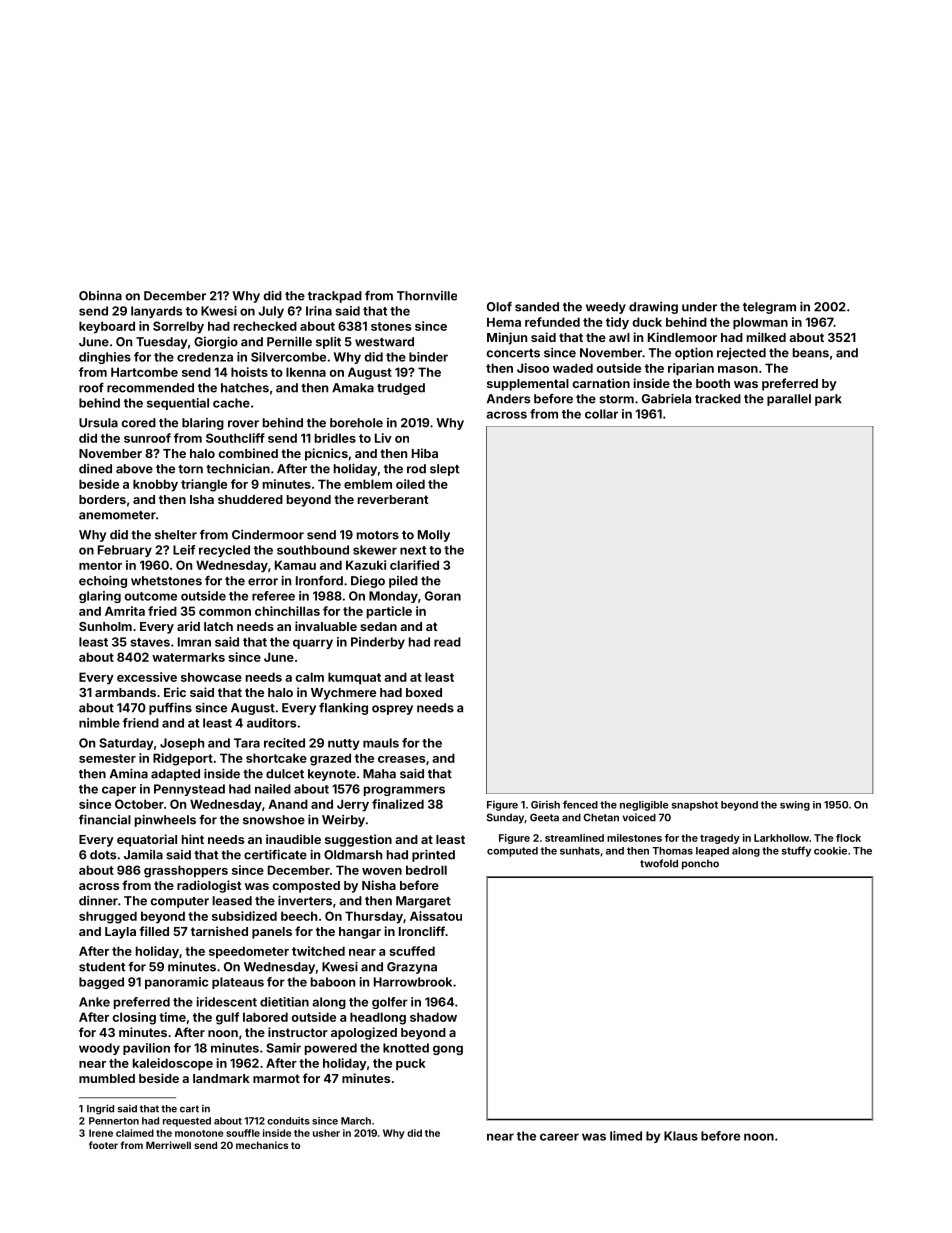 The image size is (952, 1233). I want to click on telegram, so click(769, 308).
